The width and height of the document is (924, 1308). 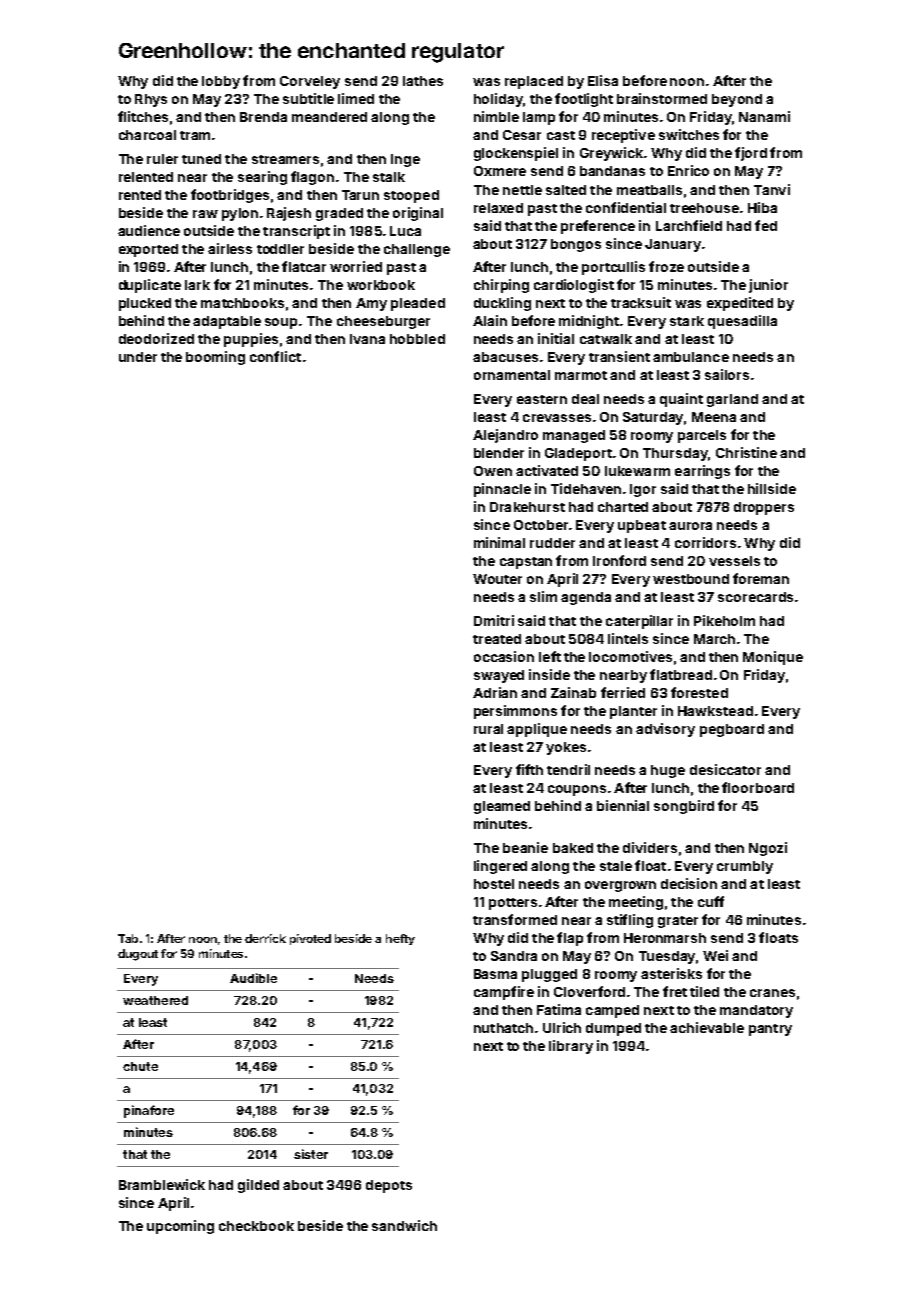 What do you see at coordinates (180, 1227) in the document?
I see `upcoming` at bounding box center [180, 1227].
